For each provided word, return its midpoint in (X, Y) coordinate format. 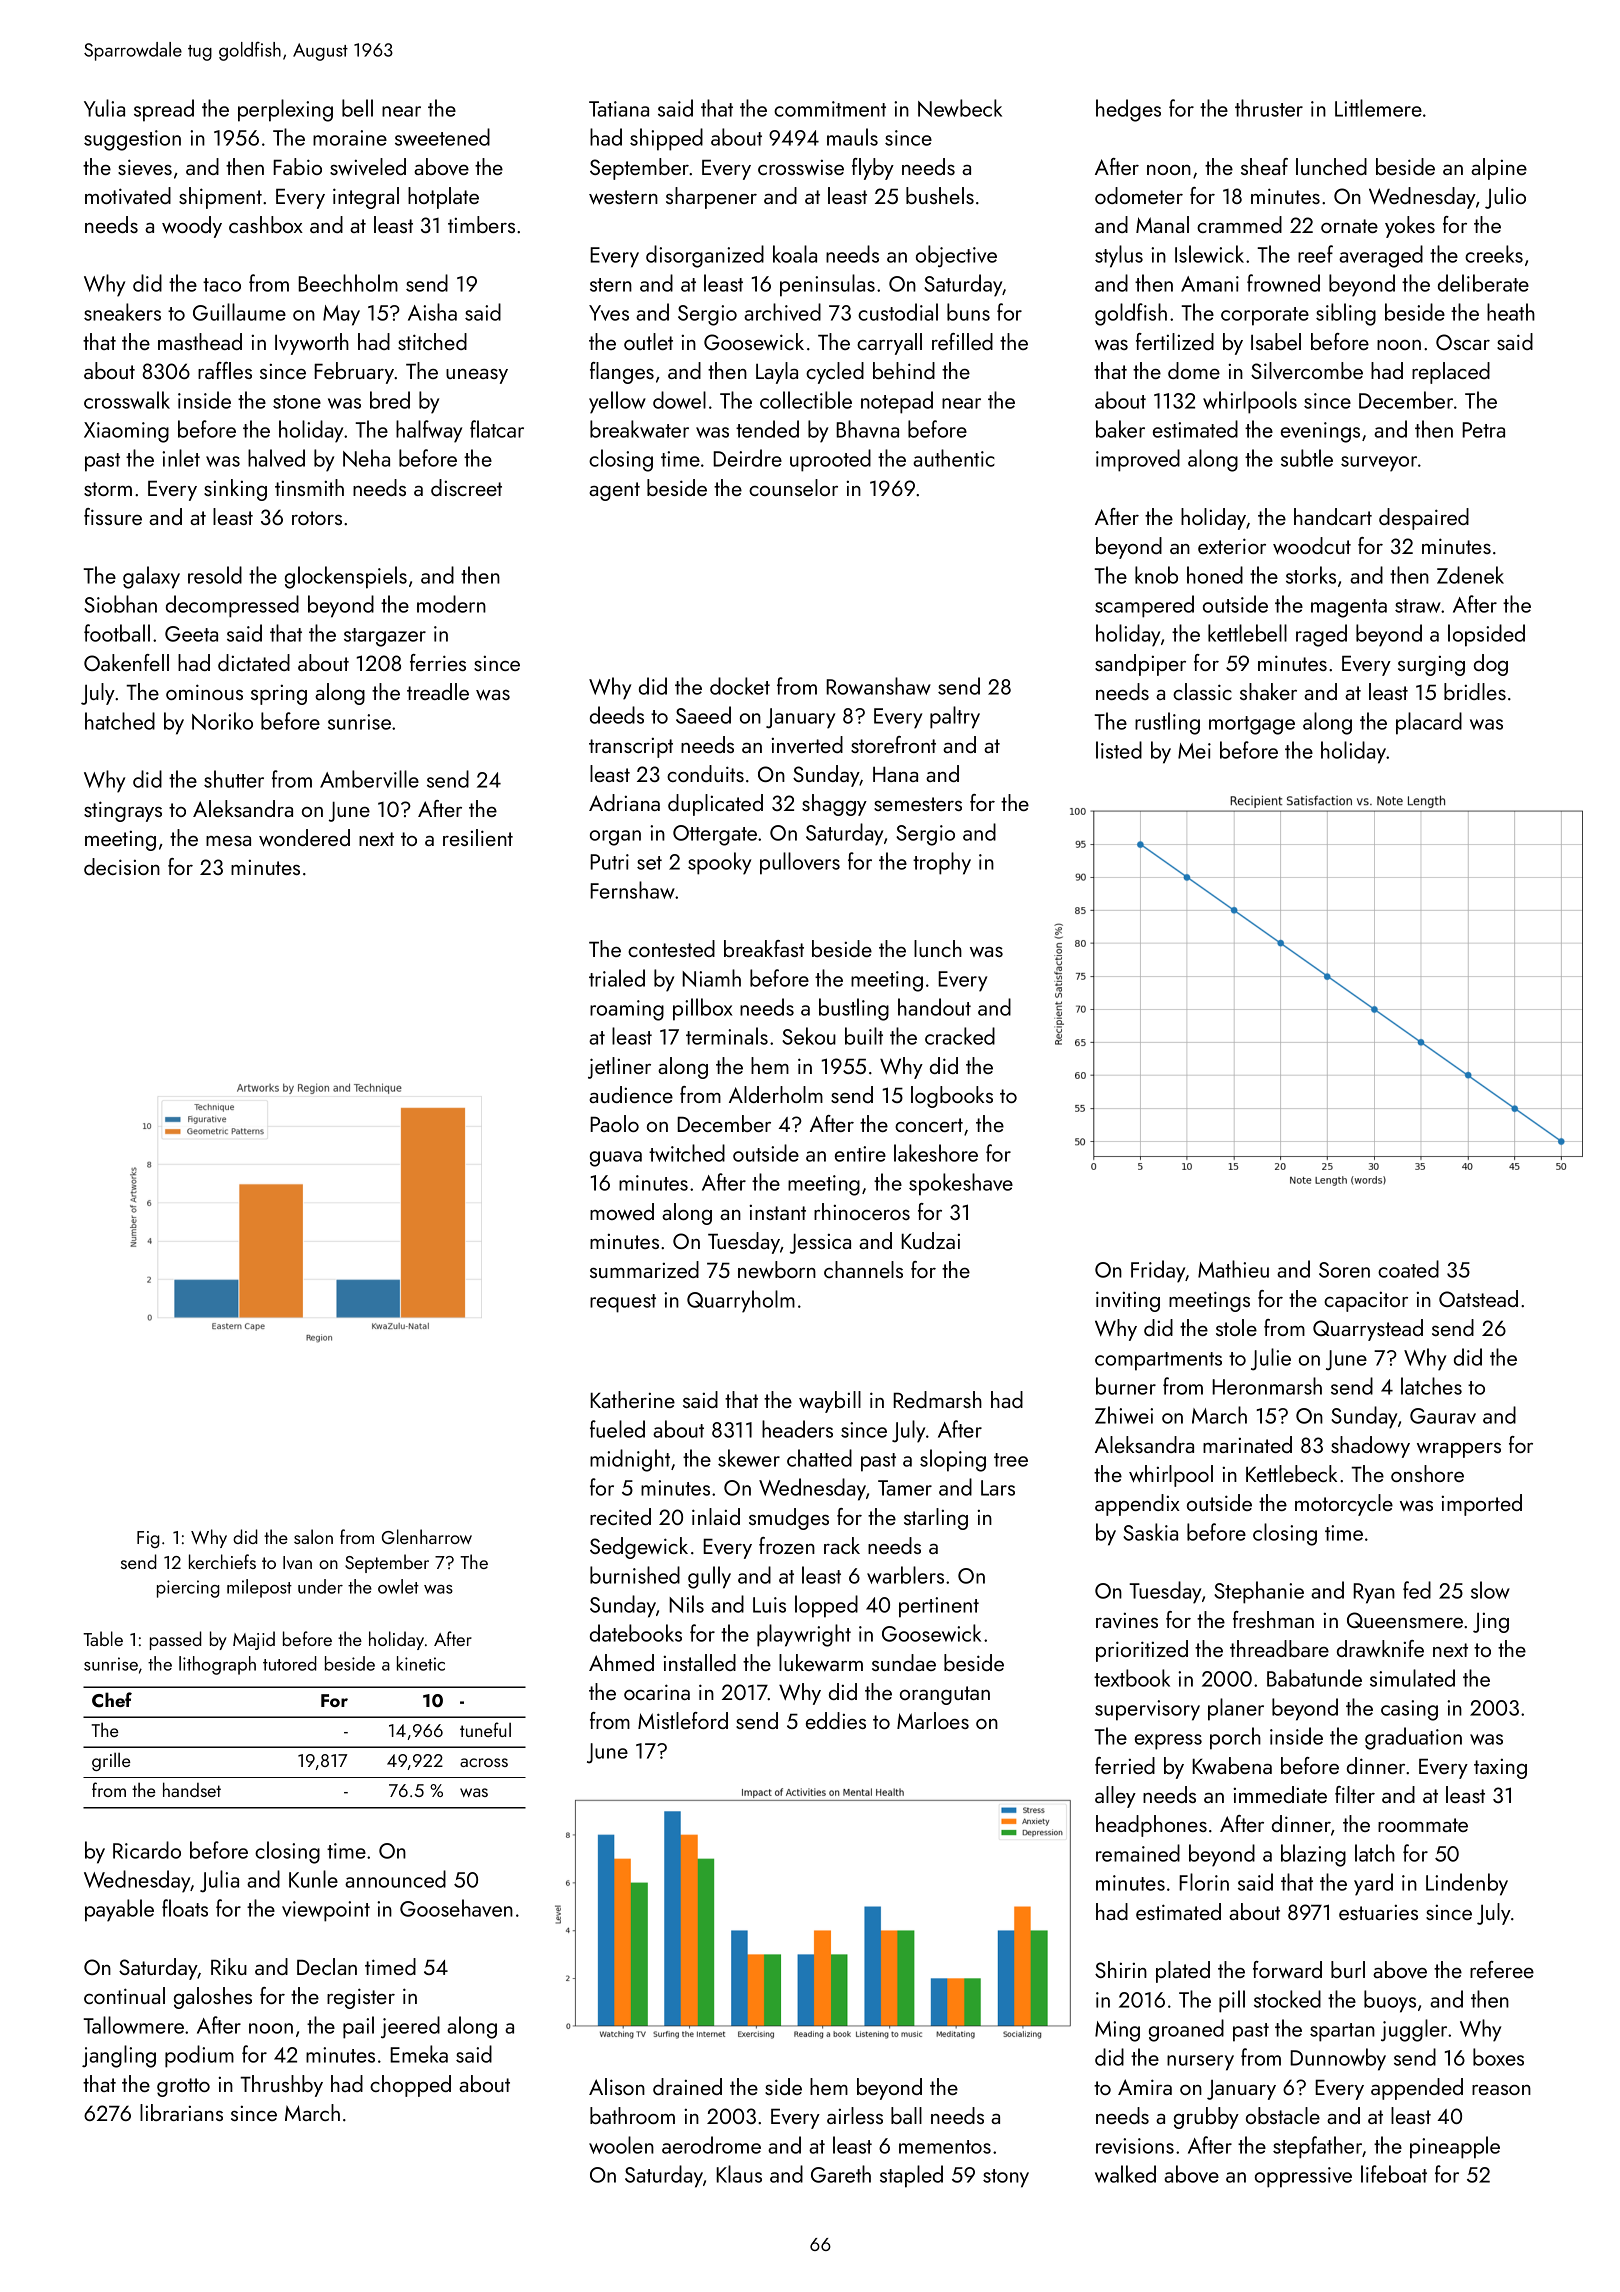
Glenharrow (427, 1536)
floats (185, 1908)
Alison (617, 2086)
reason (1501, 2090)
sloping (953, 1460)
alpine (1499, 169)
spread (164, 110)
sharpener (711, 198)
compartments (1158, 1361)
